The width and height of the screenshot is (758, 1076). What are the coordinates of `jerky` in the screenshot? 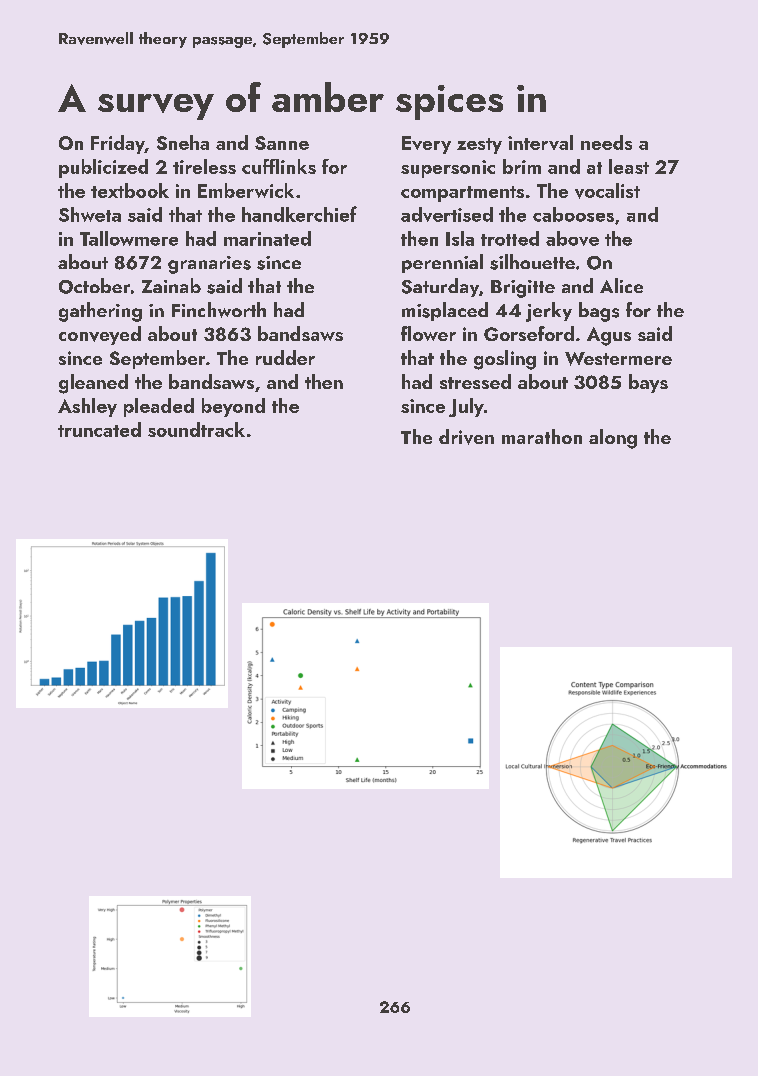 It's located at (549, 312).
